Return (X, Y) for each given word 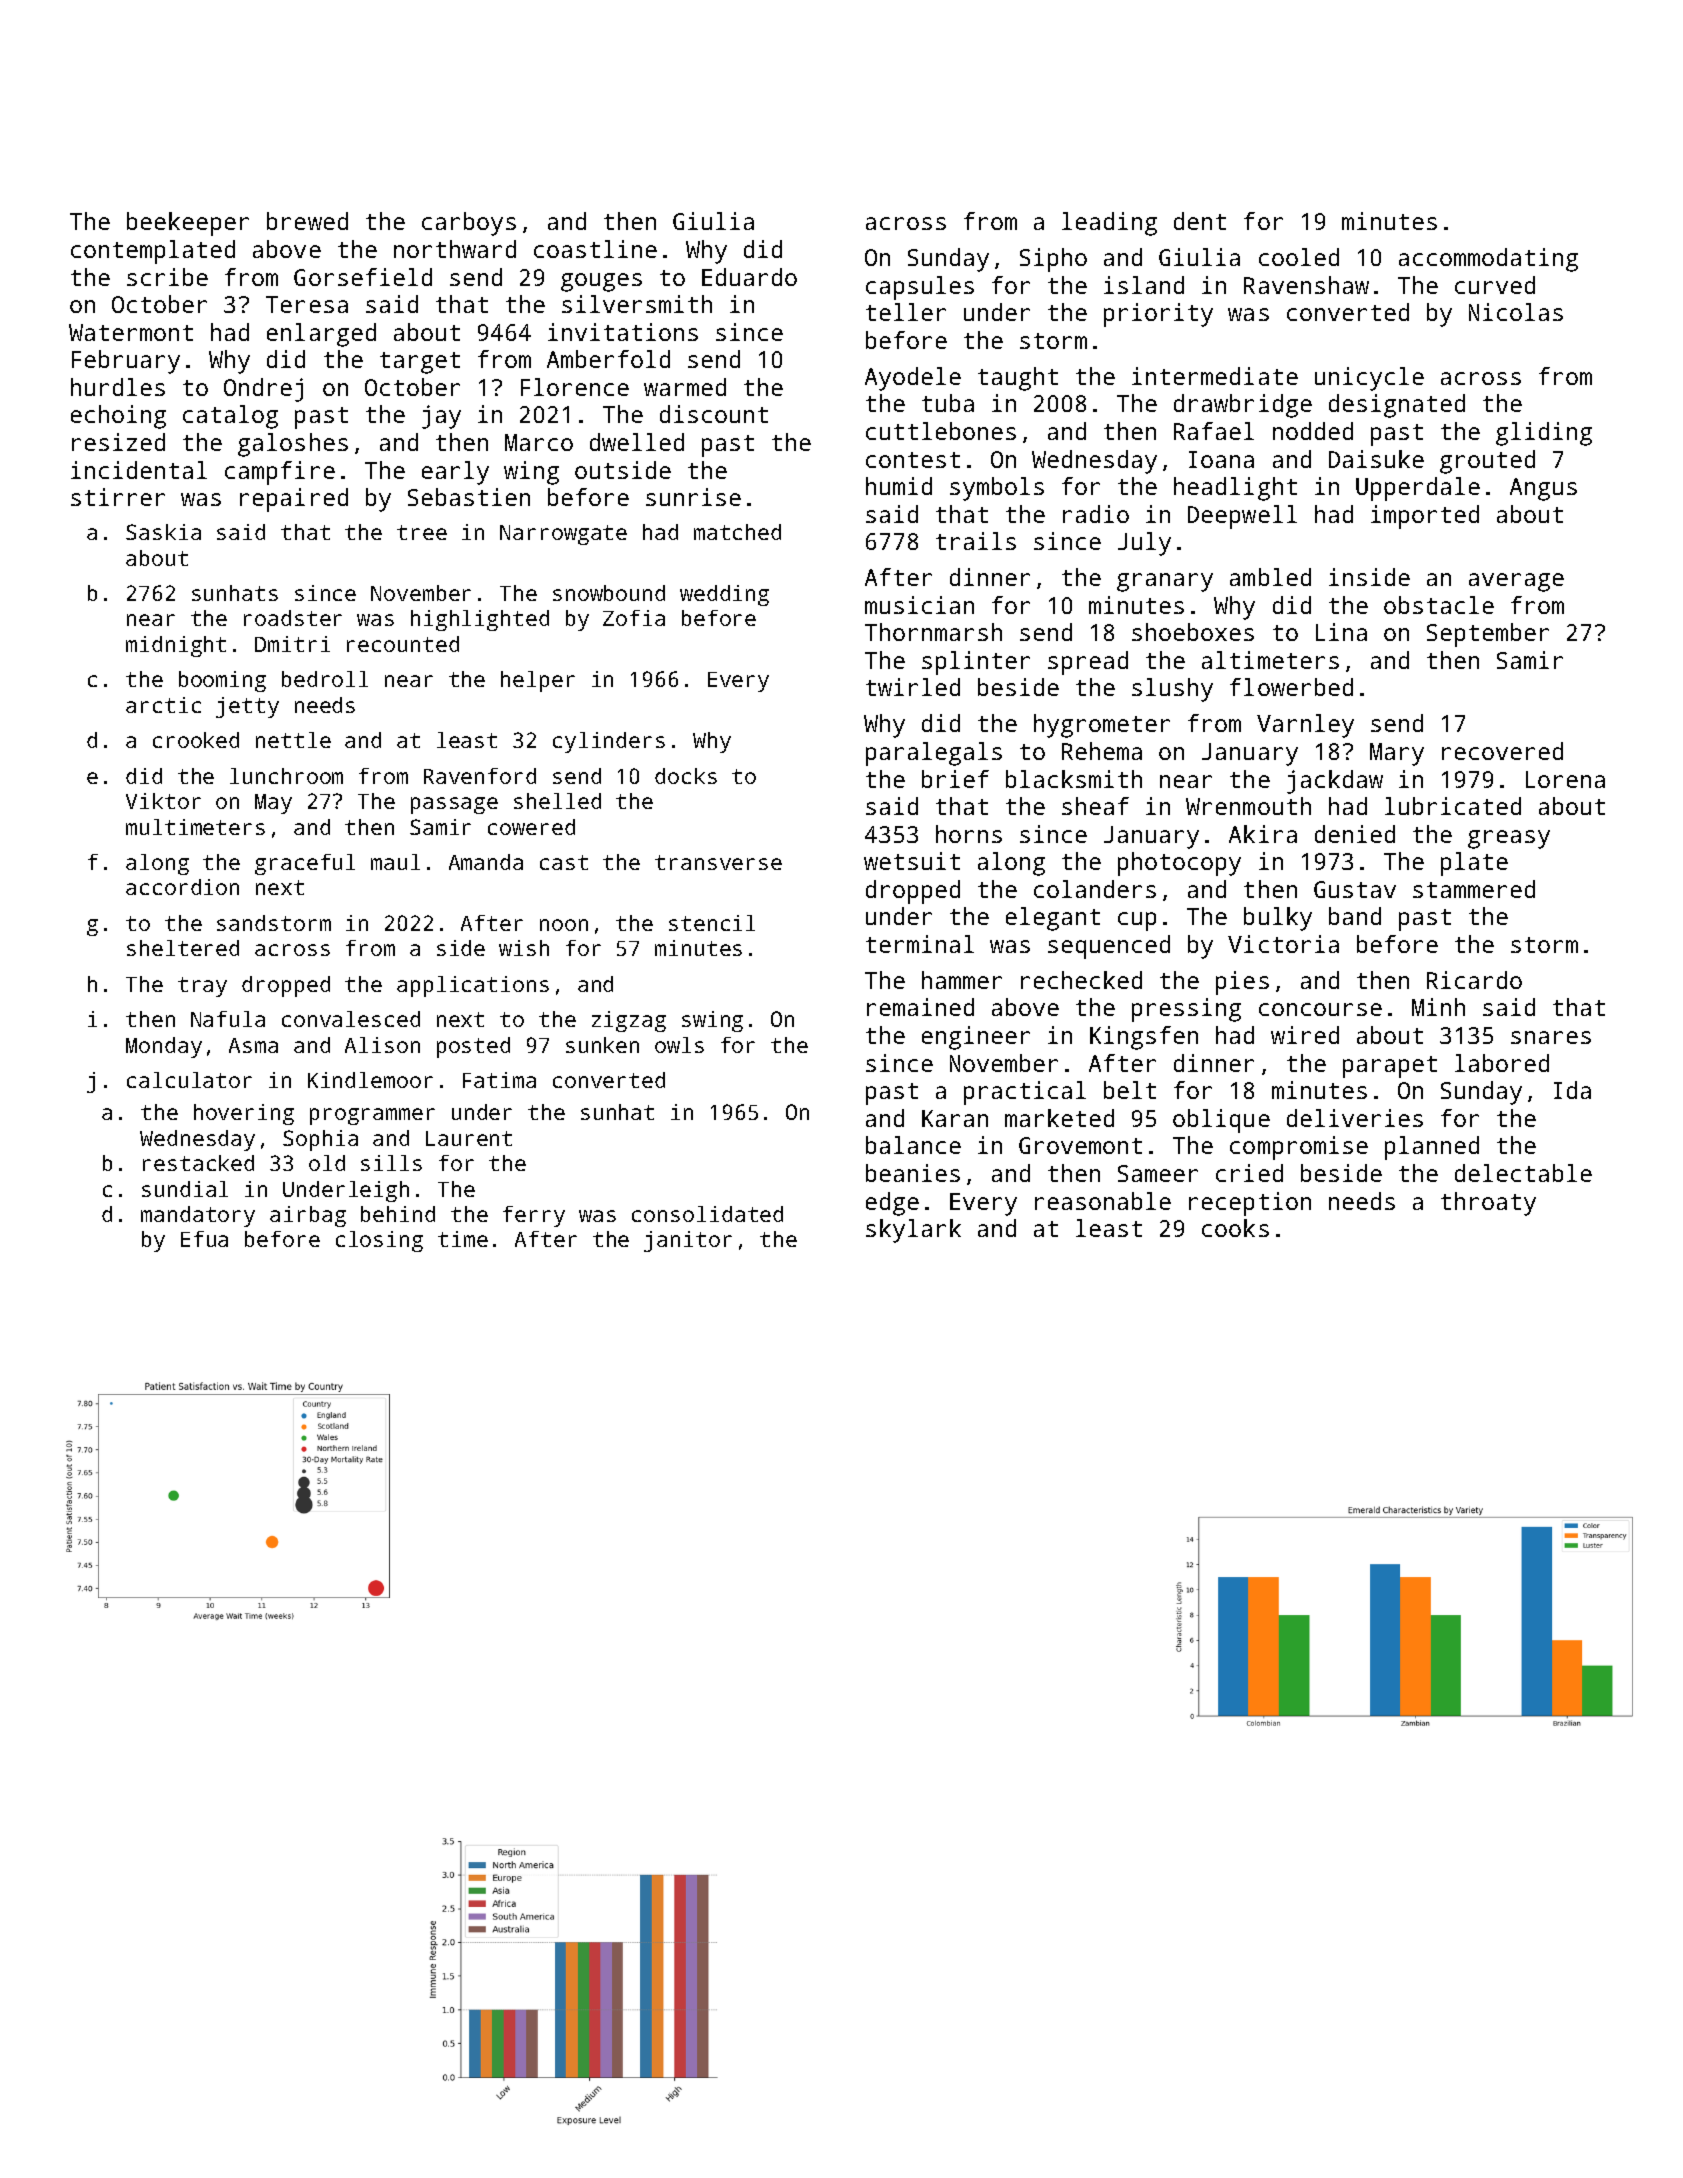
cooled (1299, 257)
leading (1109, 224)
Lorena (1565, 779)
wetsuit (912, 861)
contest (913, 460)
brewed (307, 221)
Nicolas (1516, 312)
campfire (280, 473)
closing (379, 1241)
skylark (913, 1231)
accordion (182, 887)
